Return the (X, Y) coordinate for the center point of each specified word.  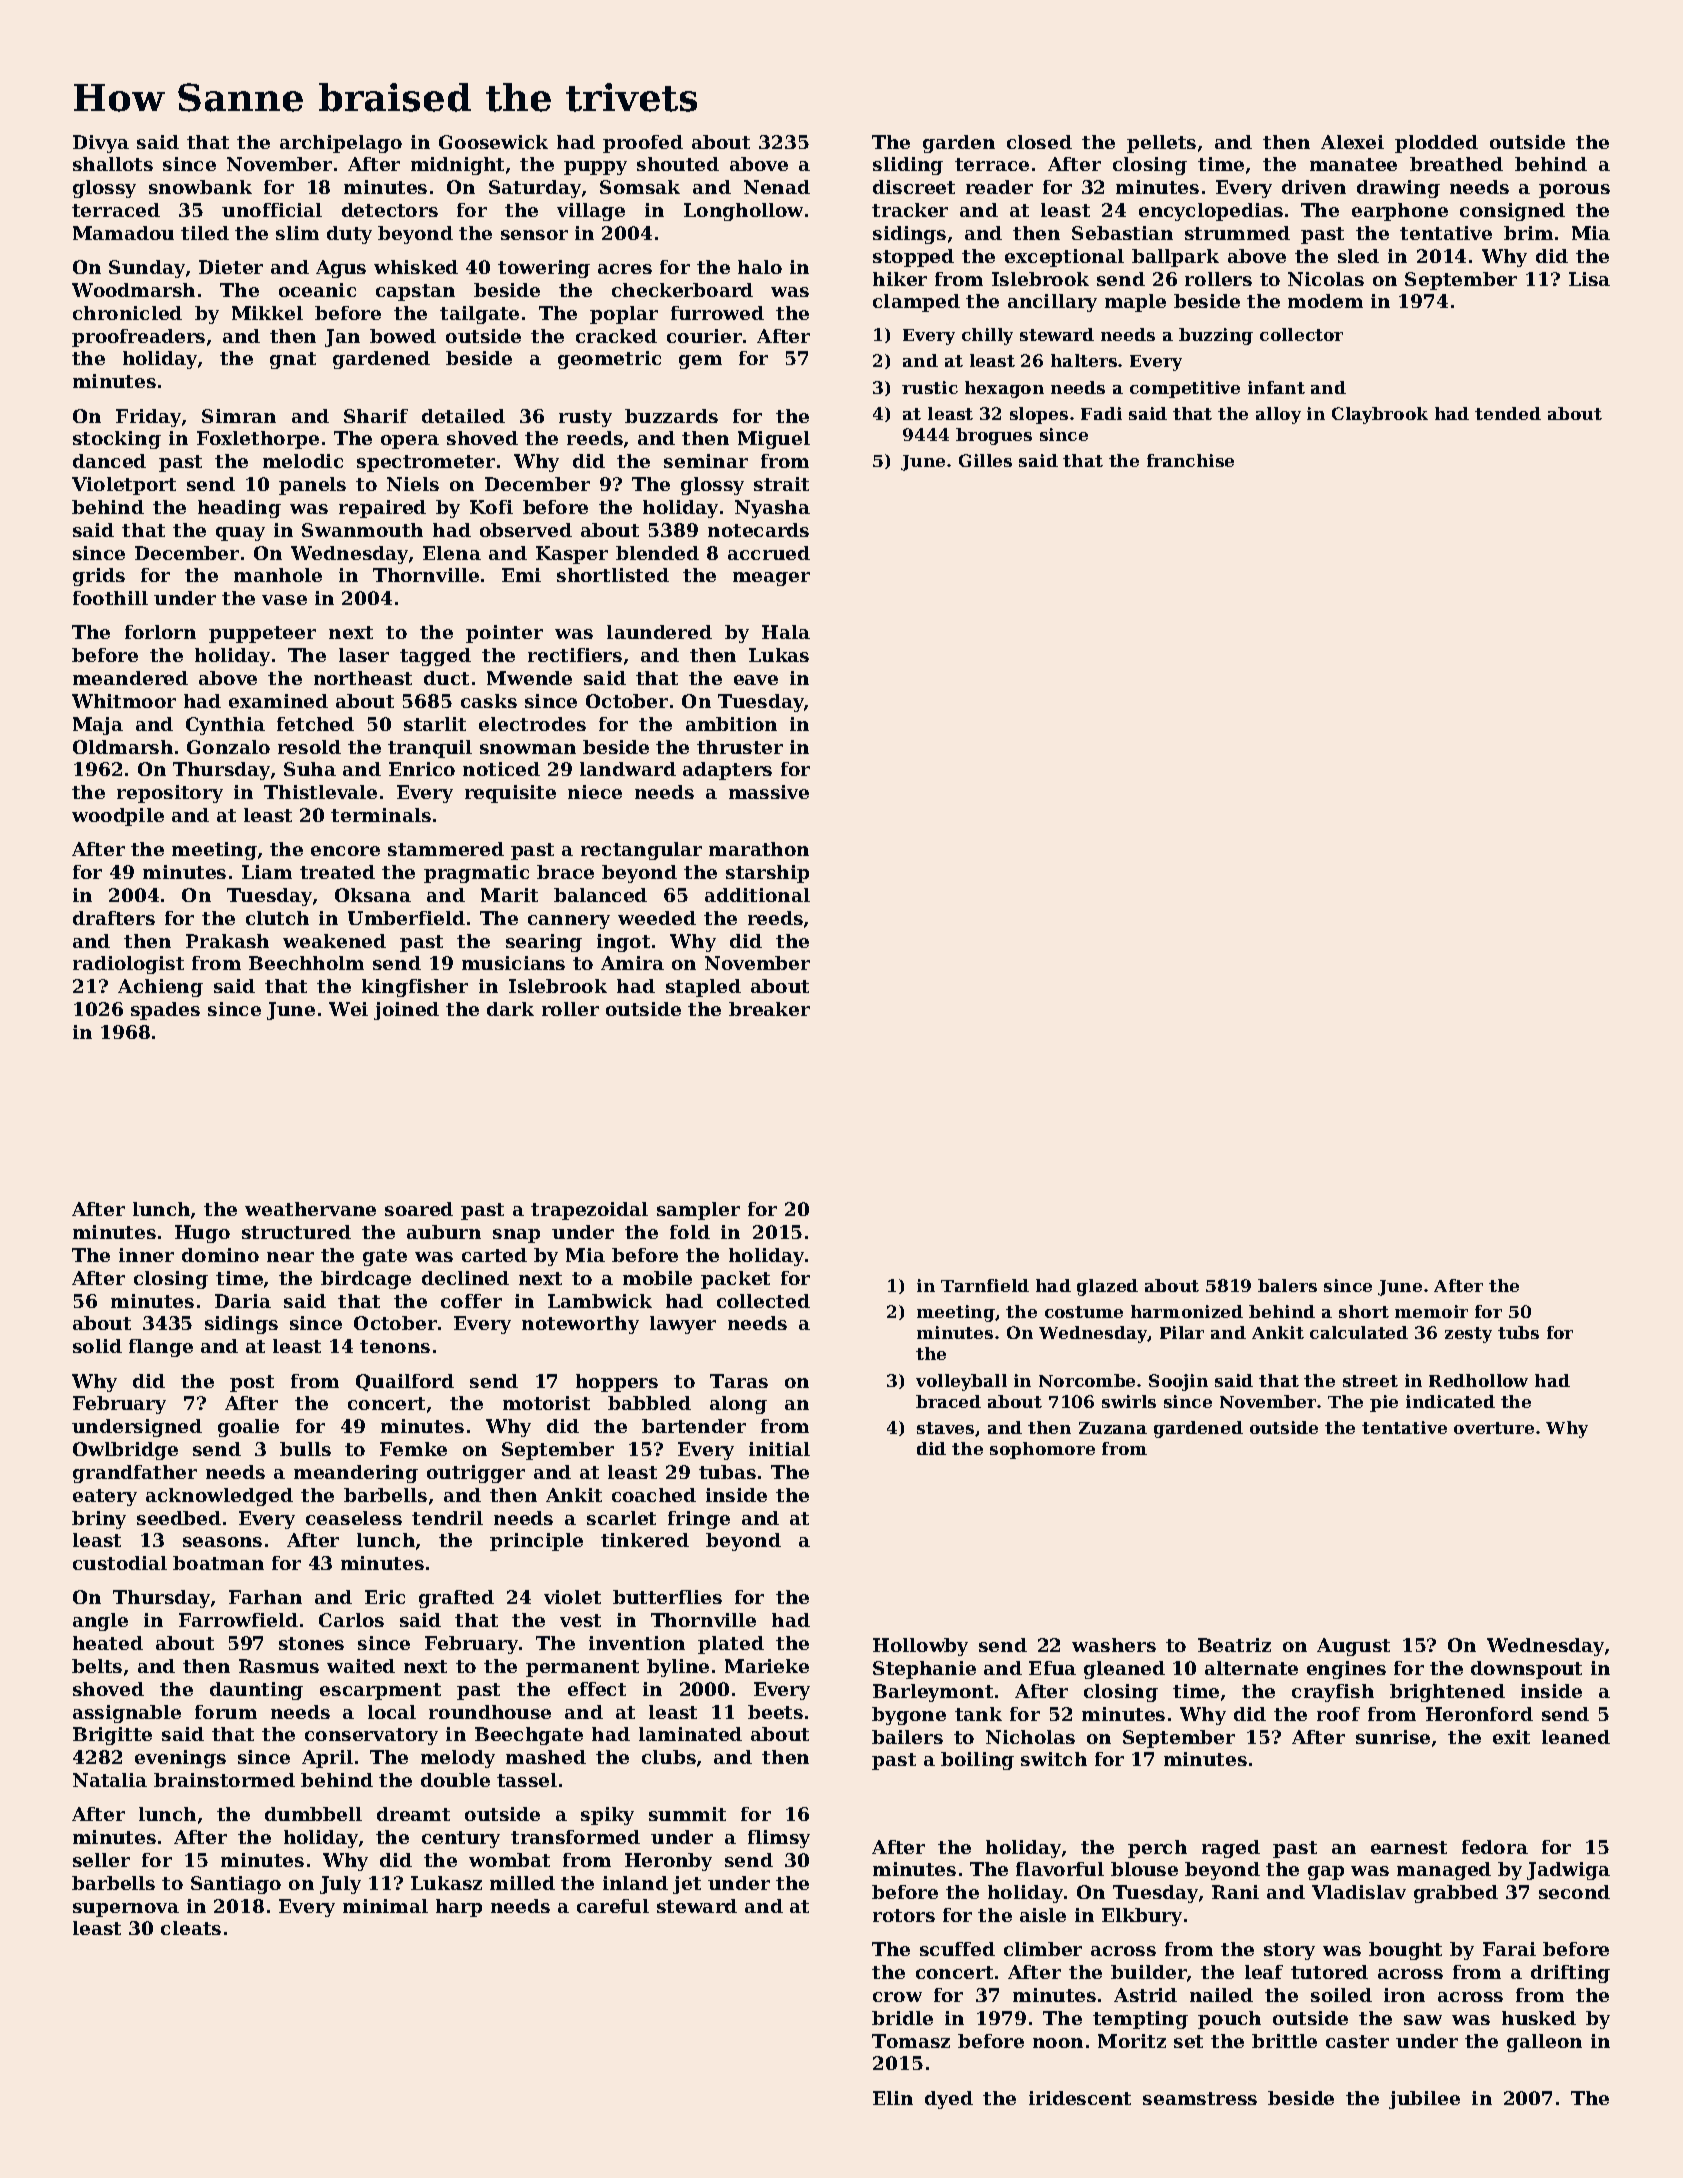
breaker (769, 1009)
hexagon (1004, 389)
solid (97, 1346)
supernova (126, 1910)
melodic (303, 461)
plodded (1436, 144)
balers (1287, 1285)
